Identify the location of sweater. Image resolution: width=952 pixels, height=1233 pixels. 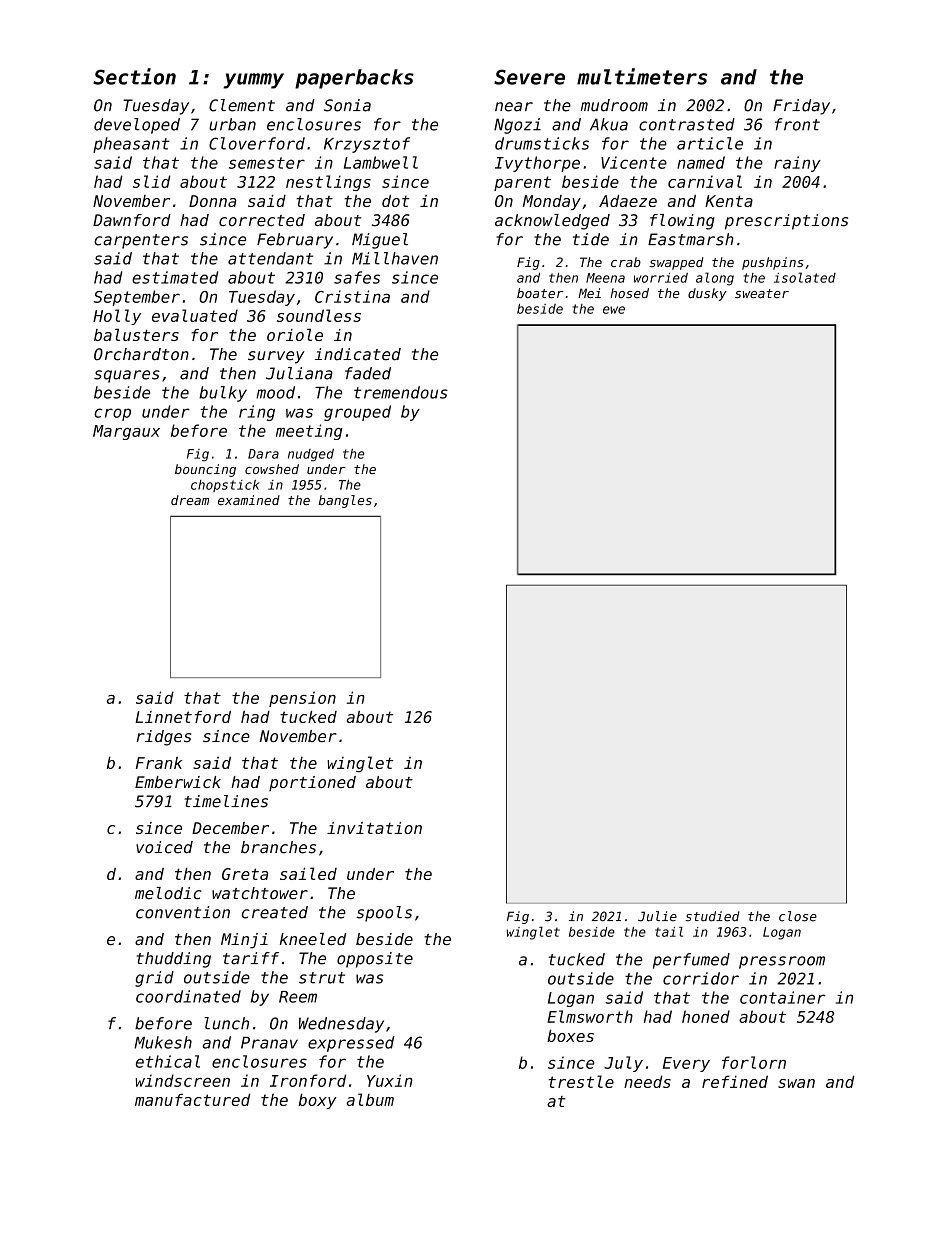
(762, 293).
